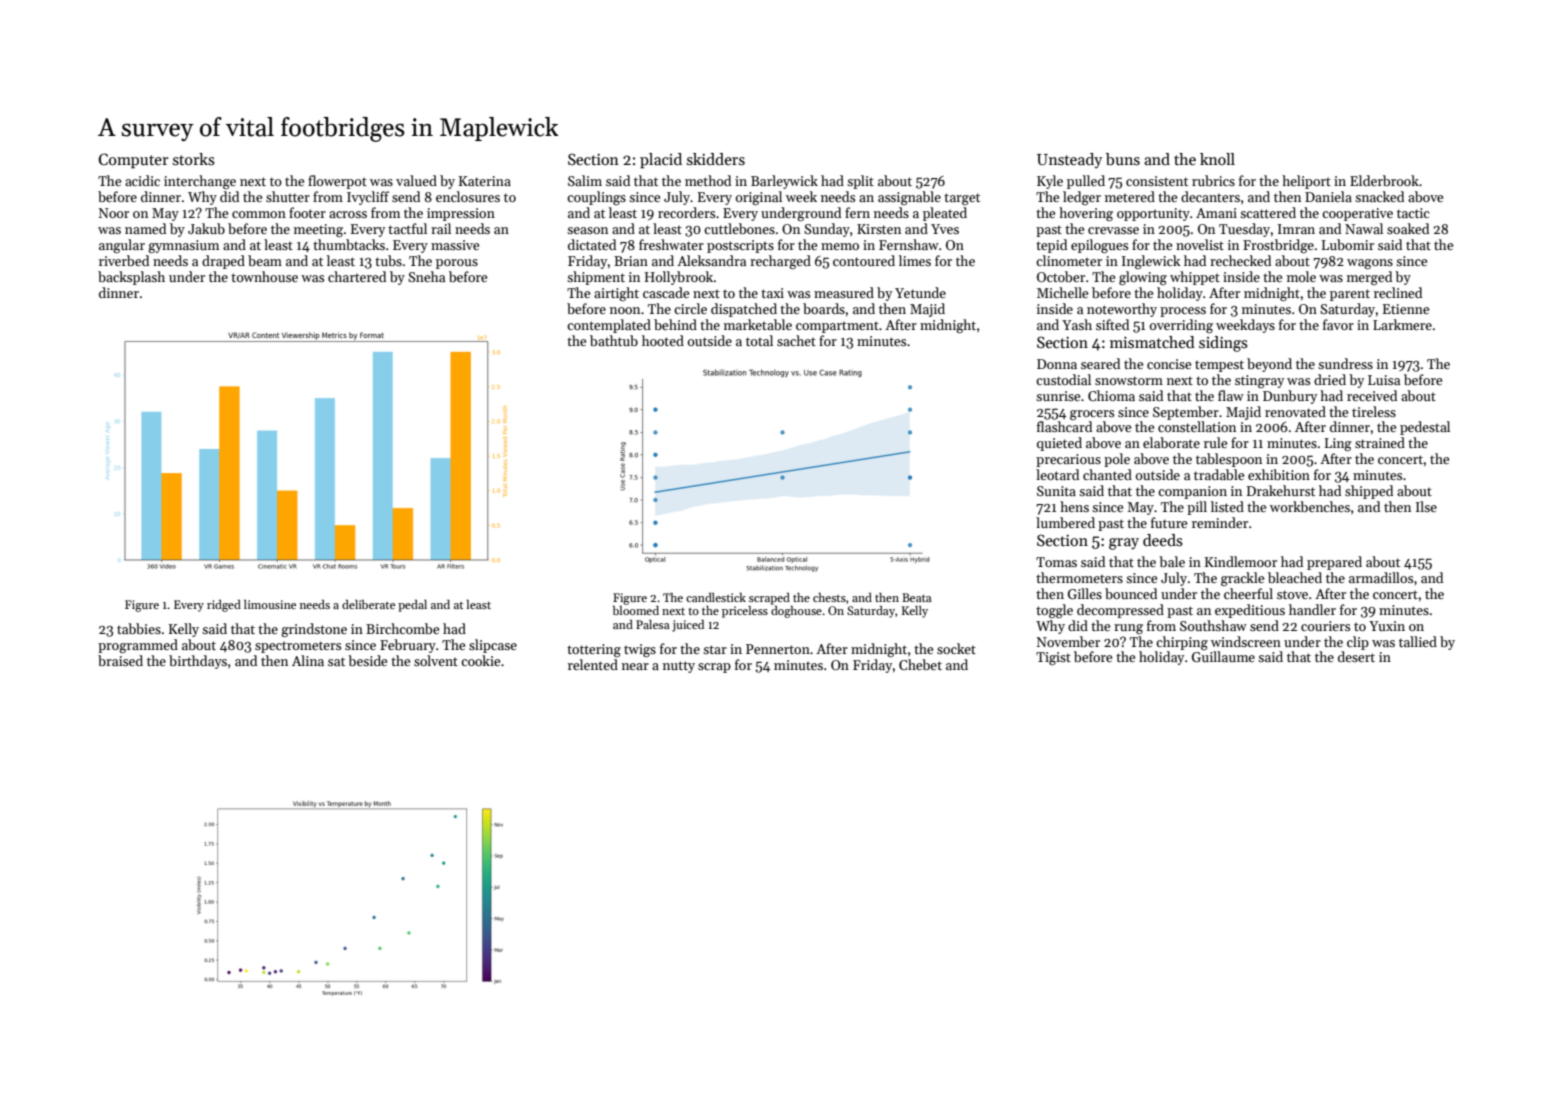 This image has width=1554, height=1098. I want to click on juiced, so click(688, 626).
